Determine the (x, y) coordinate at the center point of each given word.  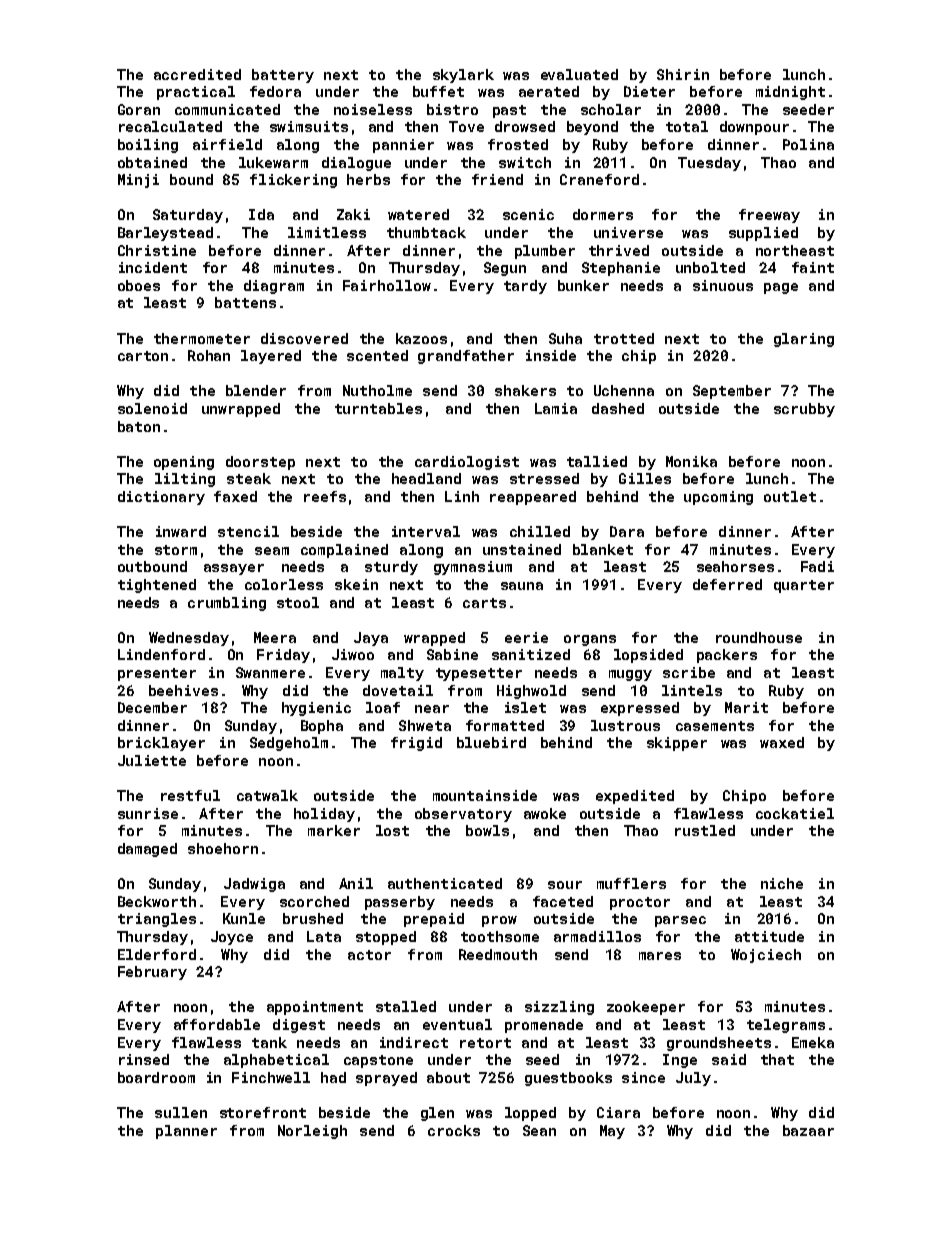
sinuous (723, 285)
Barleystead (165, 234)
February (152, 973)
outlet (790, 496)
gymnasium (473, 568)
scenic (528, 214)
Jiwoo (353, 654)
